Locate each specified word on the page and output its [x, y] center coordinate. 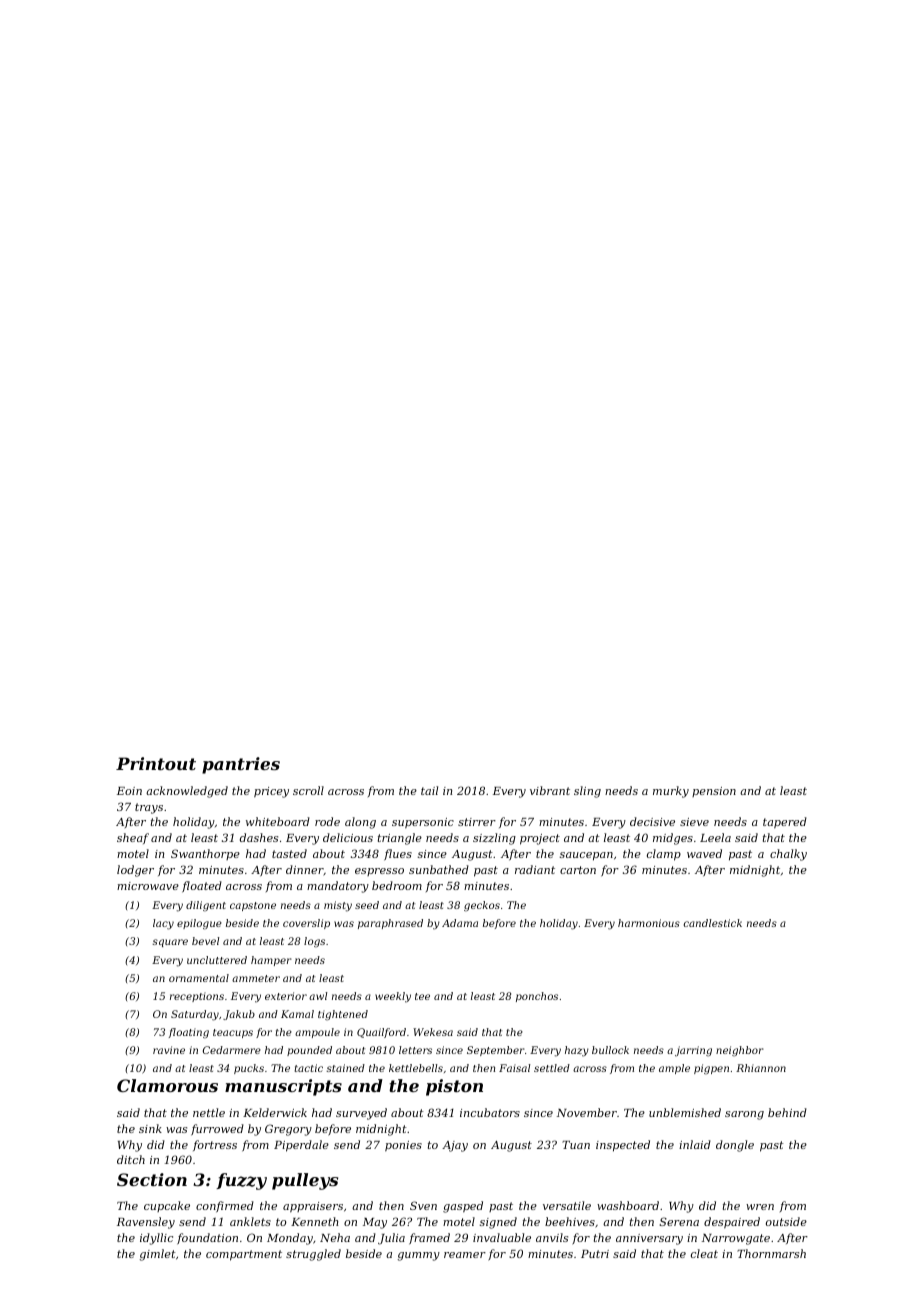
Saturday [195, 1015]
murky [671, 792]
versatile [567, 1205]
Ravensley [146, 1223]
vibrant [550, 790]
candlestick [713, 923]
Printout [156, 763]
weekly [393, 997]
